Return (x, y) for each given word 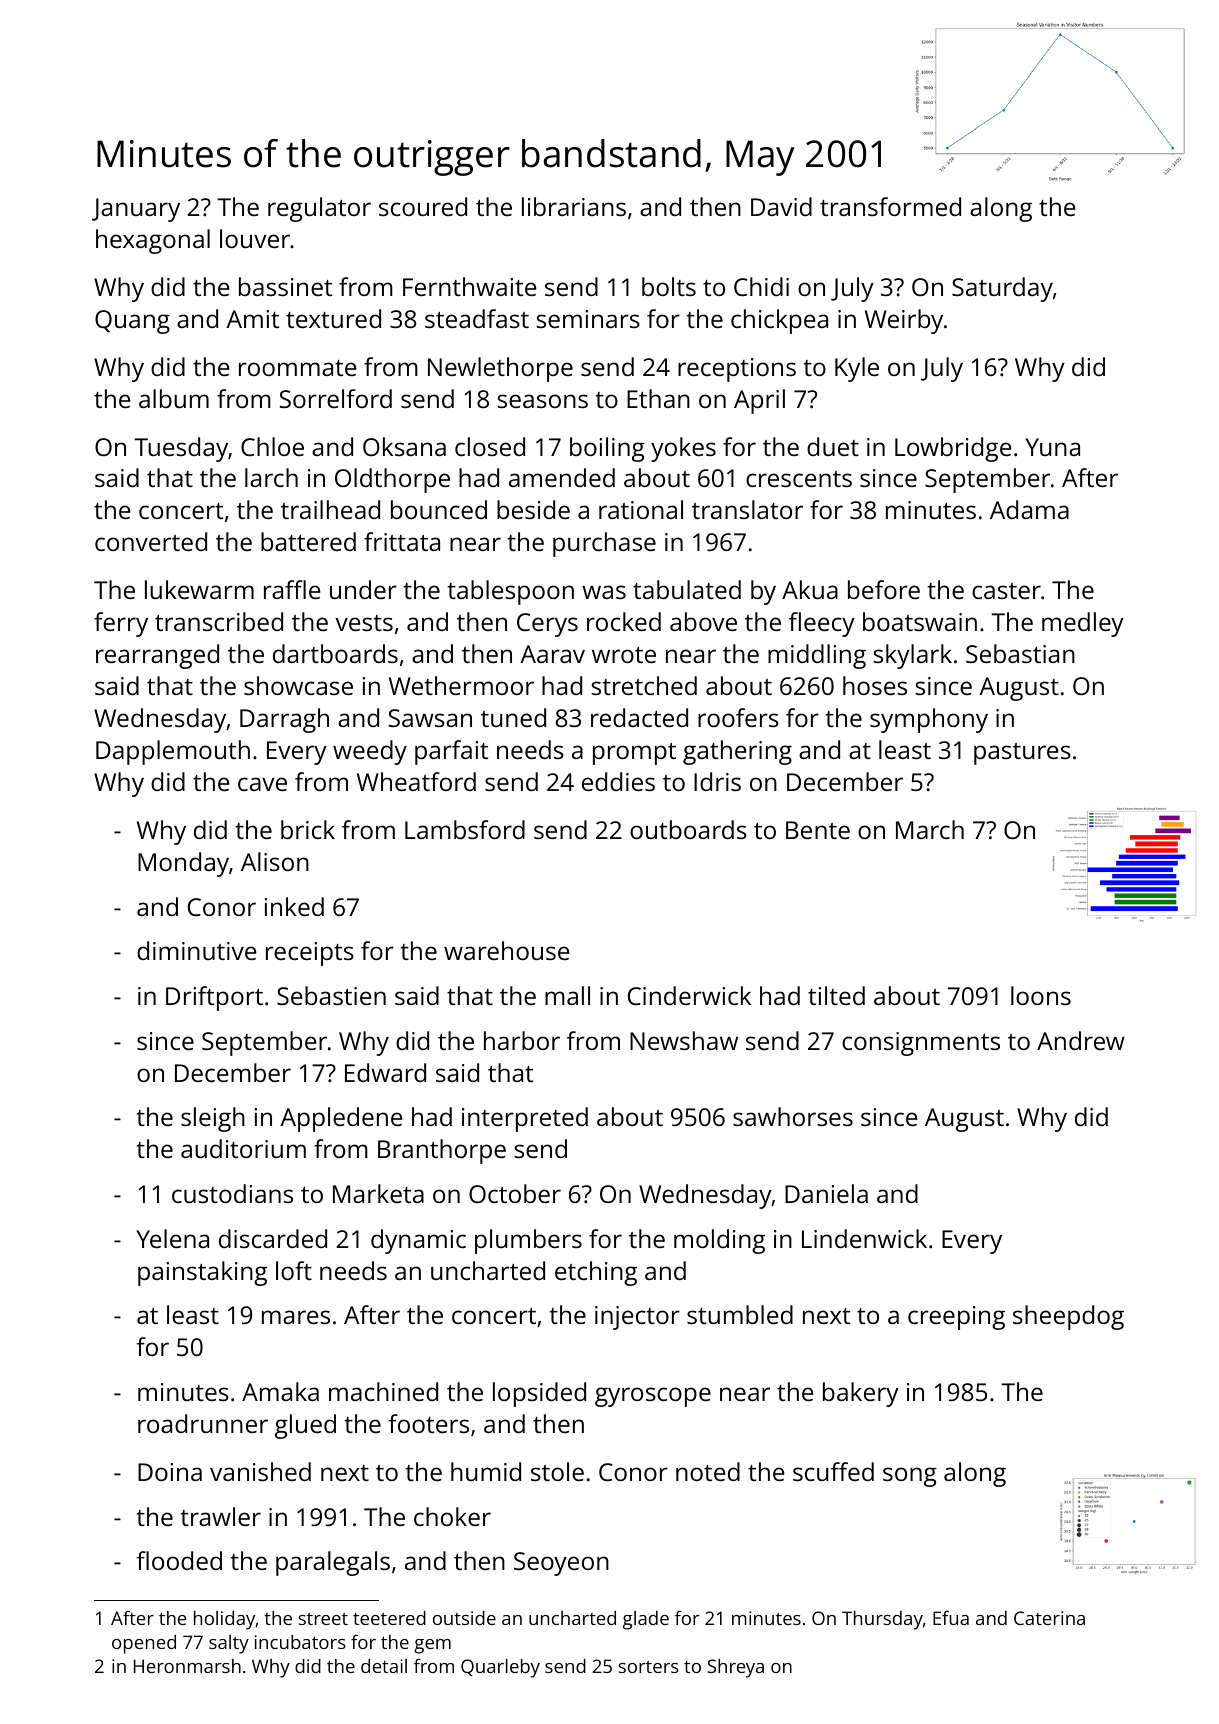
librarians (574, 206)
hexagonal (153, 241)
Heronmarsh (187, 1666)
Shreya (735, 1668)
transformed (890, 206)
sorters (648, 1667)
